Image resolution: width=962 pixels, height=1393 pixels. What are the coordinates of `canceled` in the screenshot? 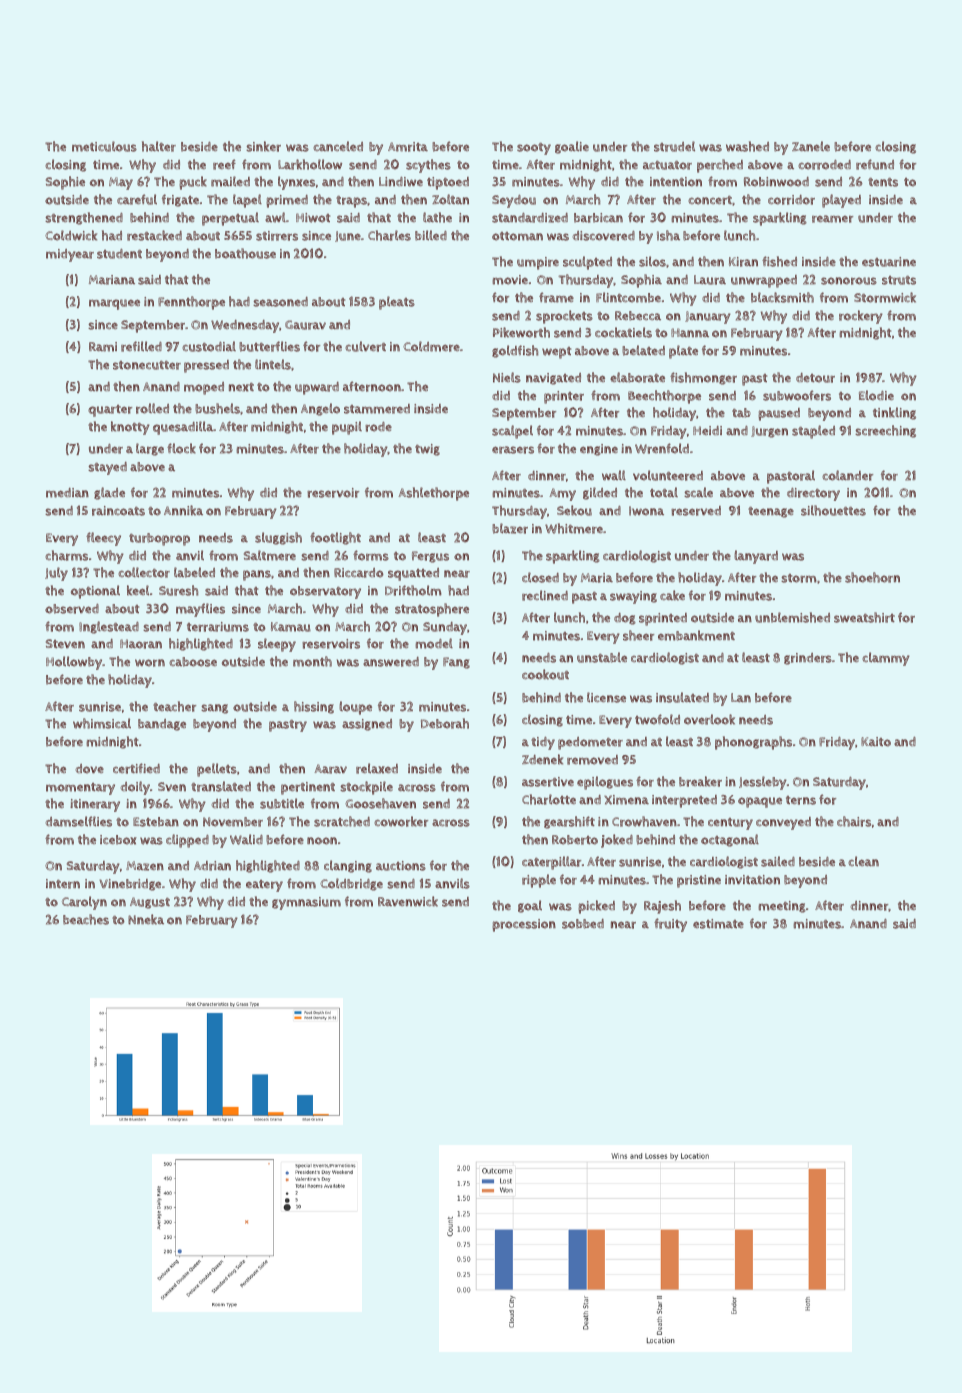 It's located at (338, 146).
